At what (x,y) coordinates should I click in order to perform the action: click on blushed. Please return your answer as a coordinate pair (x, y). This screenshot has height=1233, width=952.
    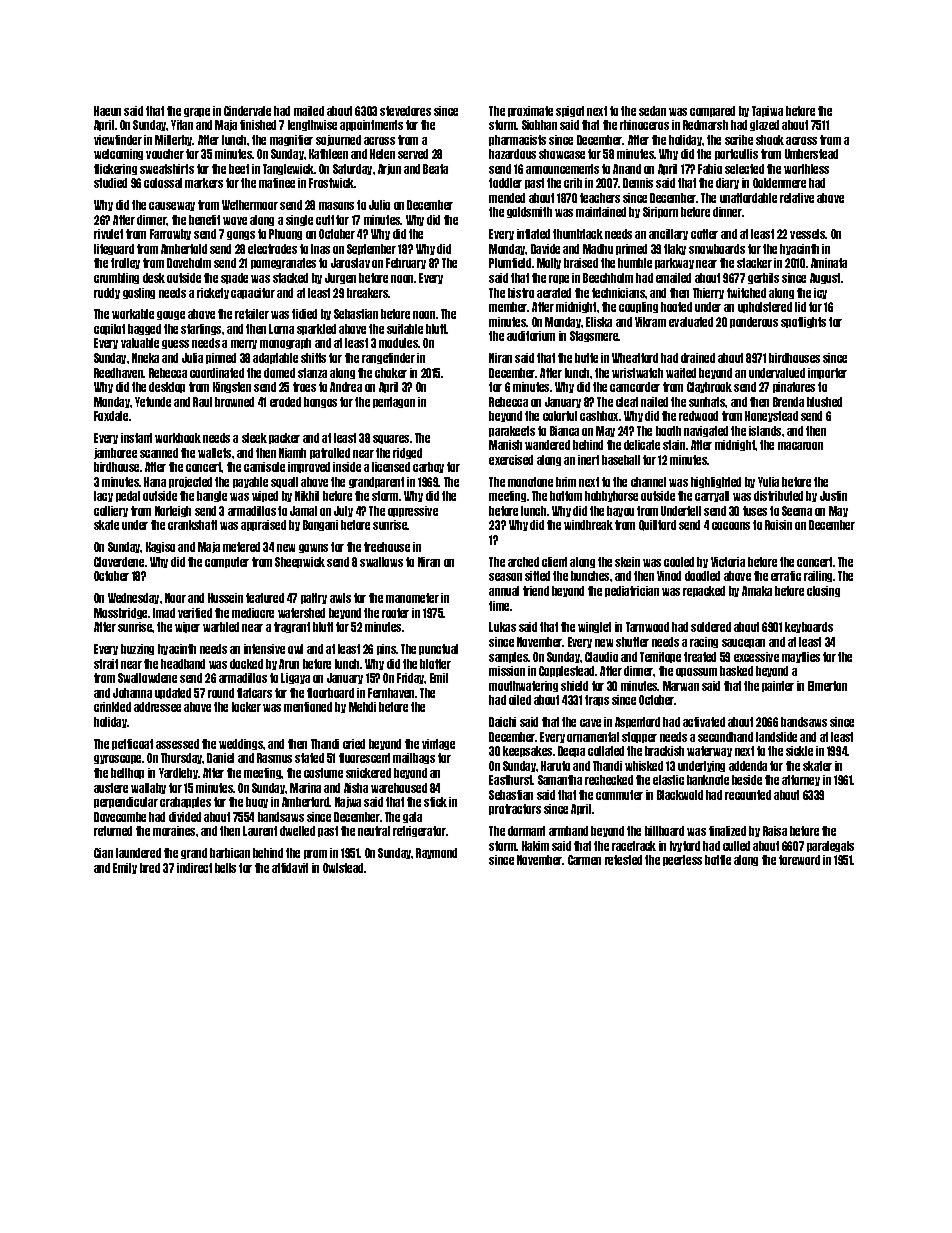
    Looking at the image, I should click on (824, 402).
